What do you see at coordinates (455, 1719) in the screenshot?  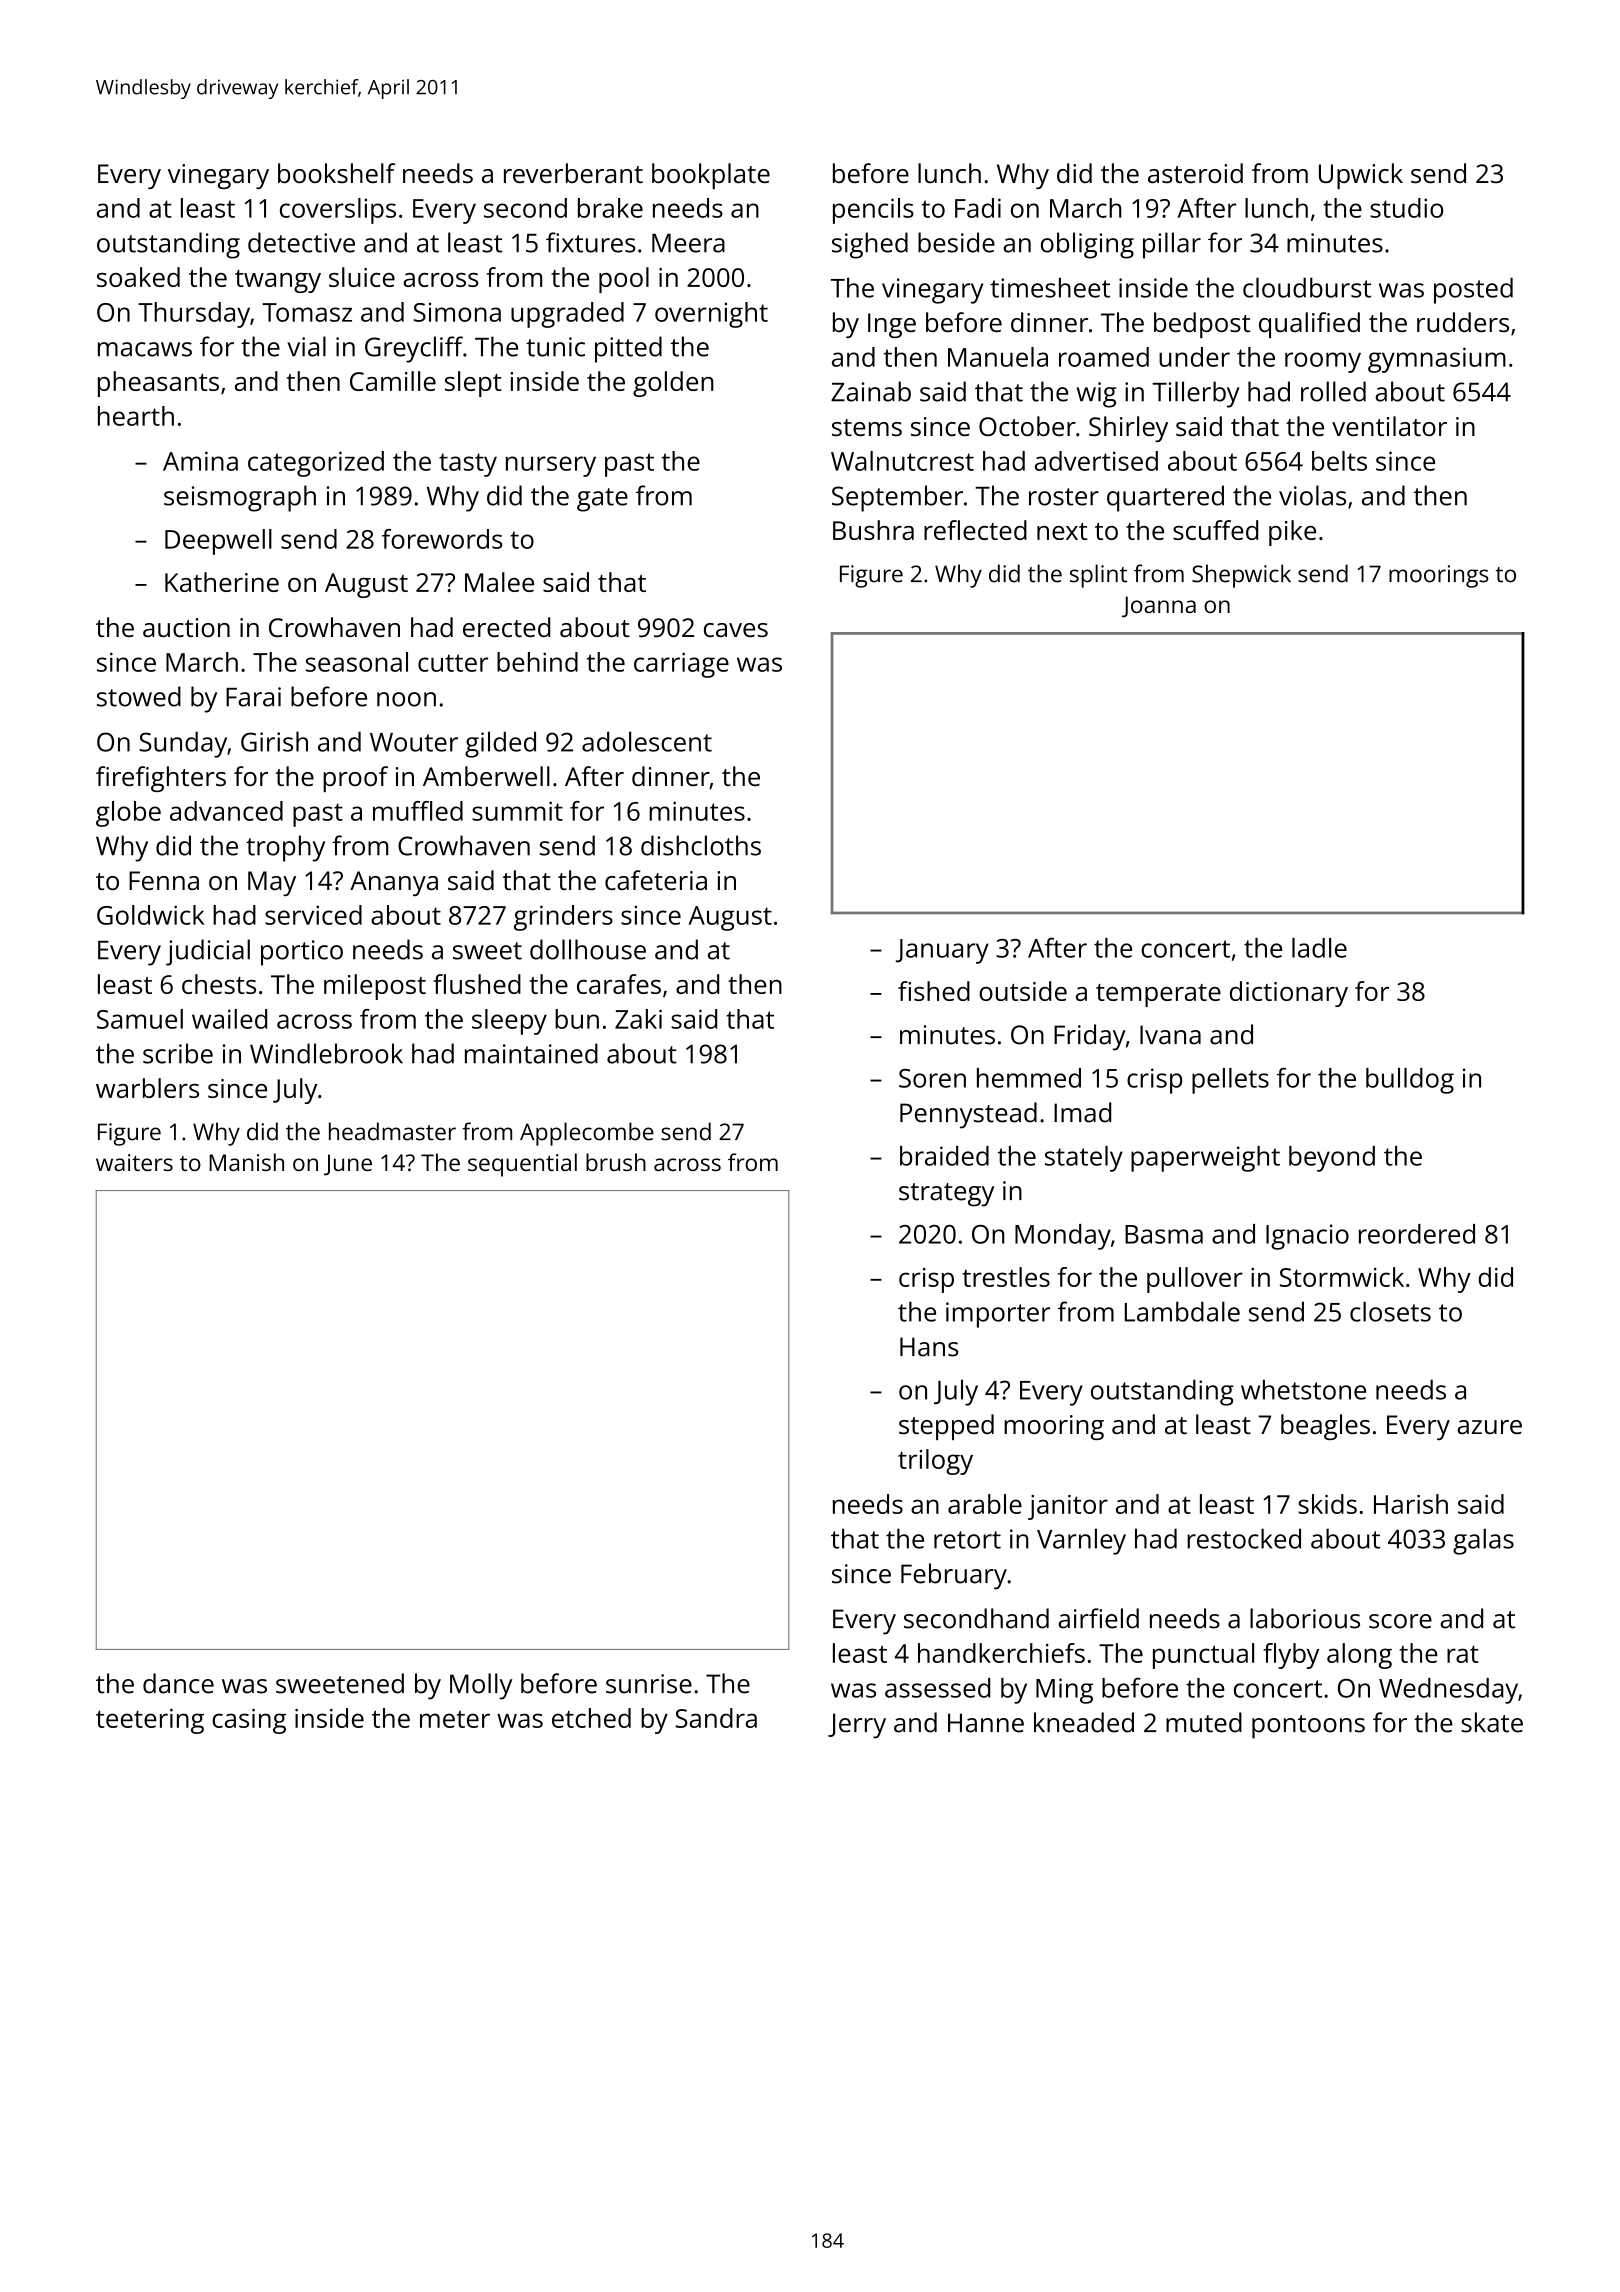 I see `meter` at bounding box center [455, 1719].
